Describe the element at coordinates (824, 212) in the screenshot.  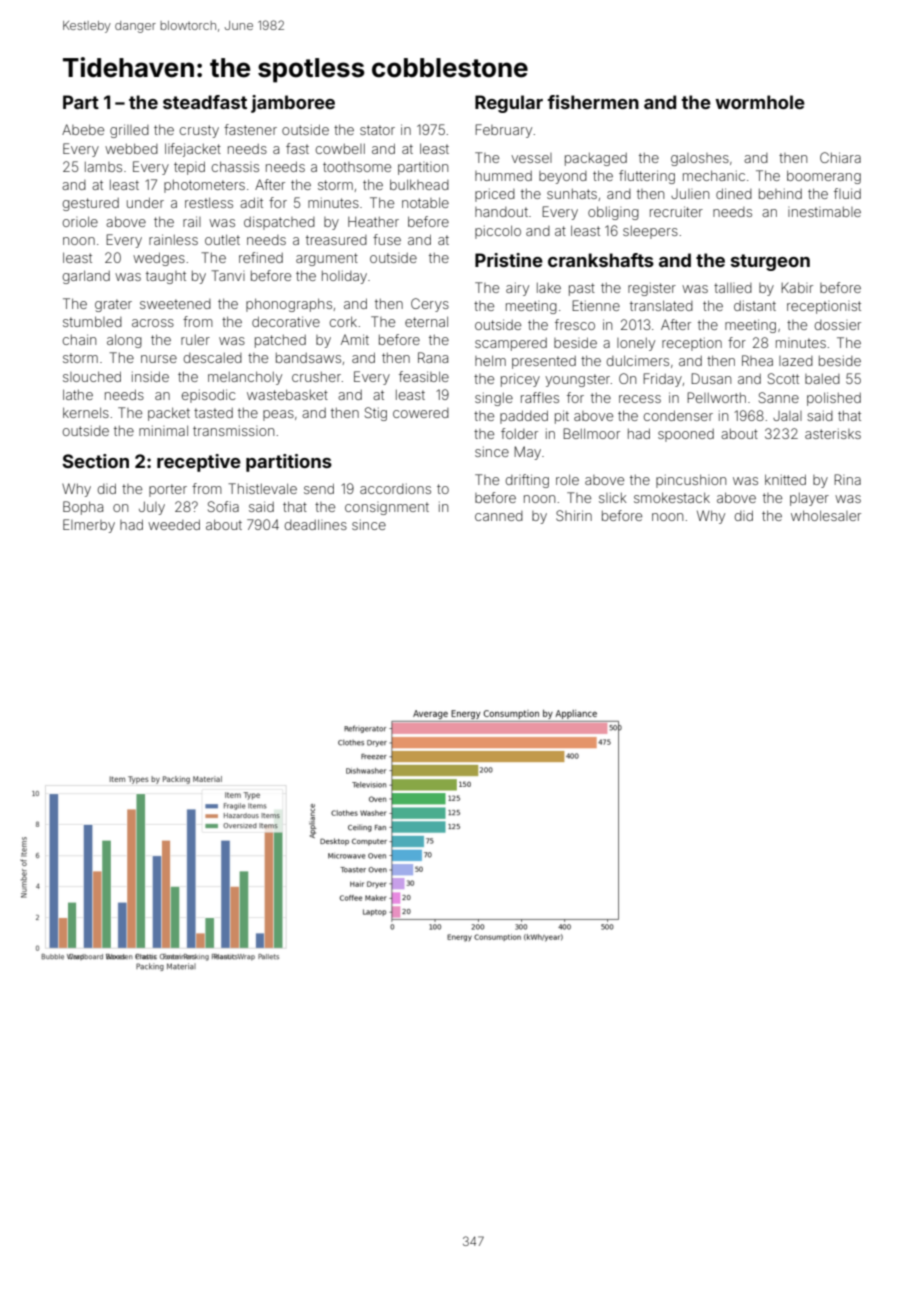
I see `inestimable` at that location.
